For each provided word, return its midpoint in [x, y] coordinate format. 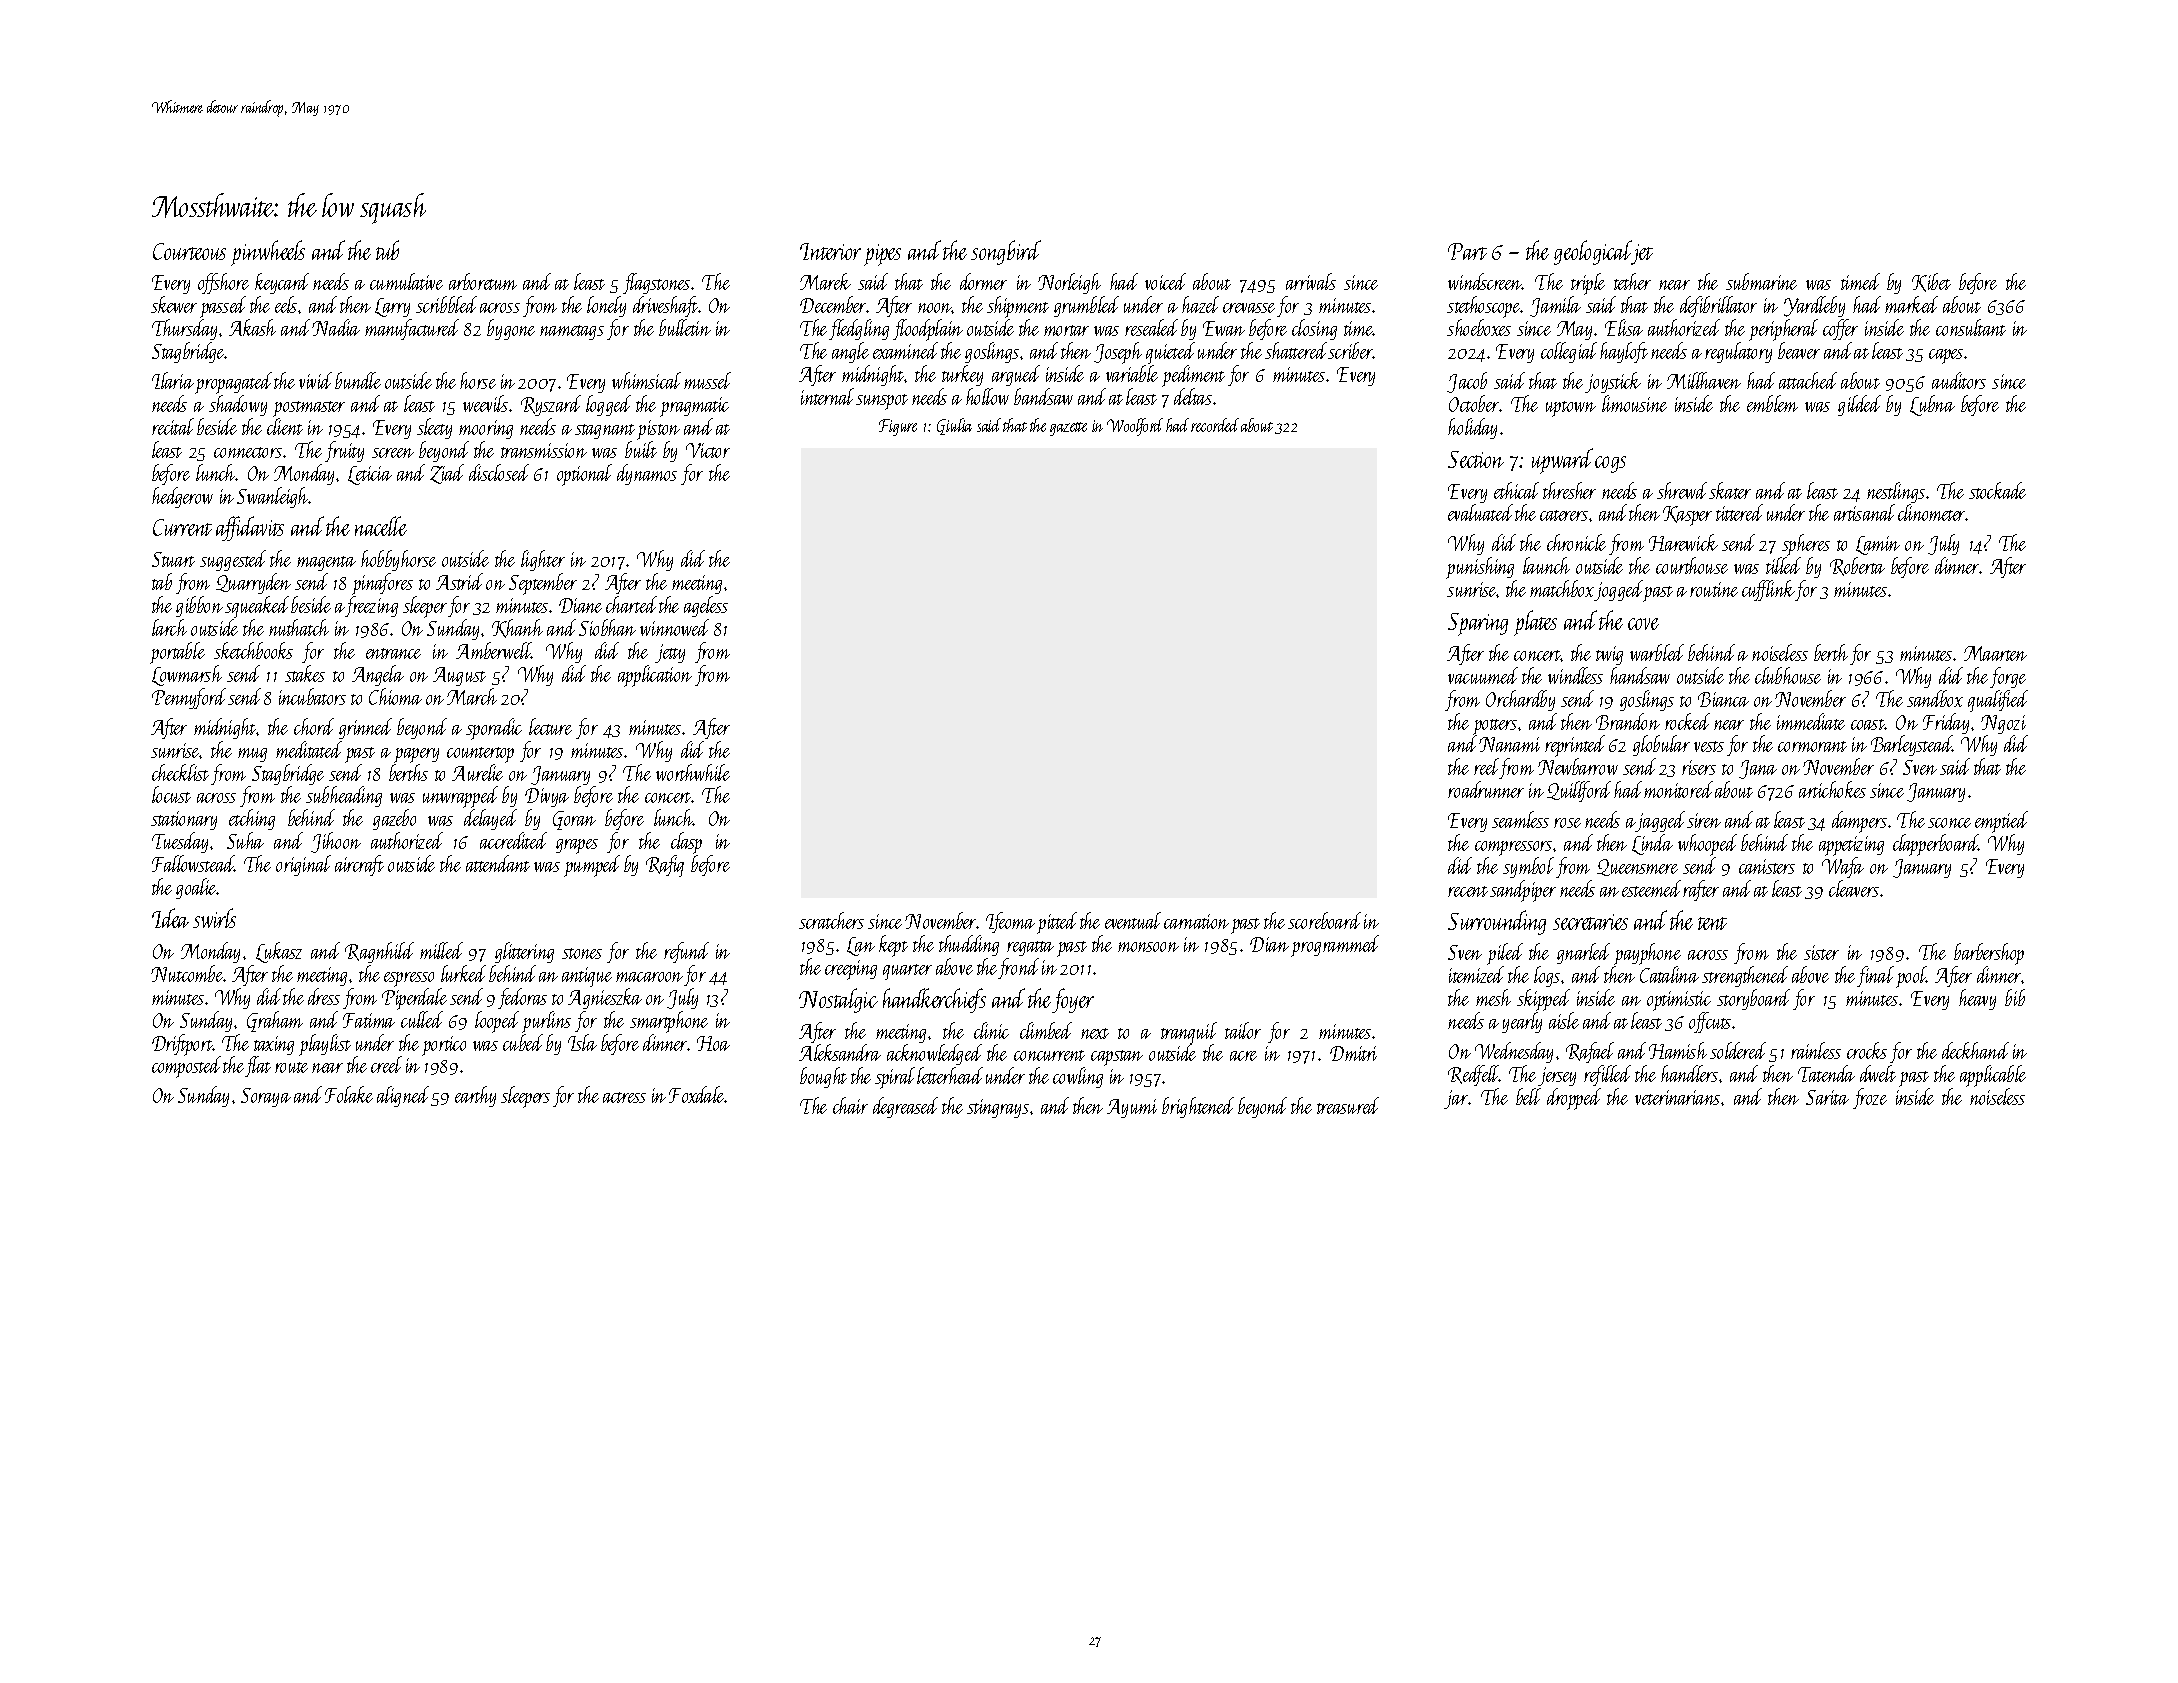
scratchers [831, 920]
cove [1643, 624]
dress [324, 996]
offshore [223, 283]
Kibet [1931, 282]
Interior [830, 251]
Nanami [1509, 744]
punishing [1480, 568]
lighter [543, 560]
